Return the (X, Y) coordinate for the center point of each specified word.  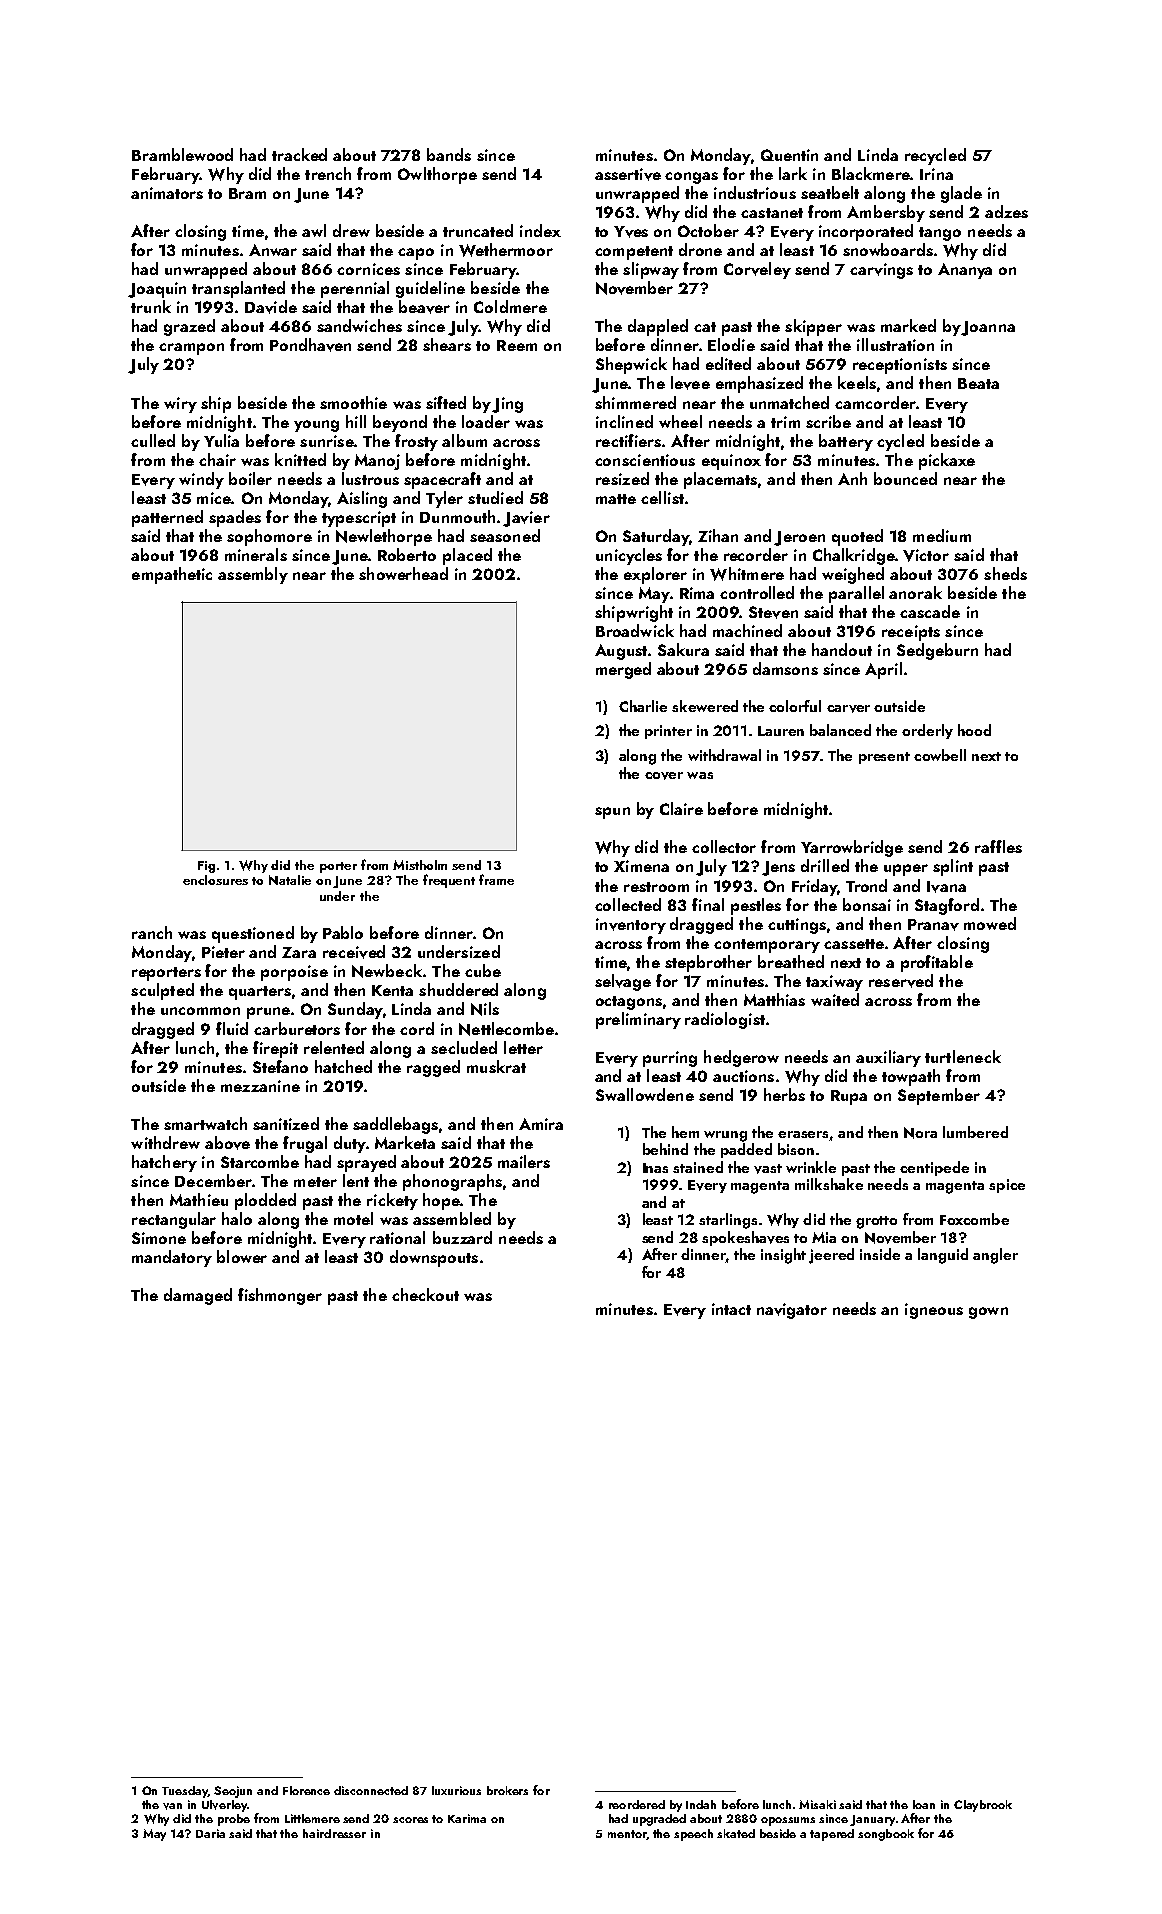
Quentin (789, 155)
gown (988, 1313)
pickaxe (947, 461)
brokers (507, 1790)
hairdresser (334, 1833)
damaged (198, 1296)
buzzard (462, 1237)
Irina (936, 174)
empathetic (172, 575)
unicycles (629, 556)
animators (167, 193)
